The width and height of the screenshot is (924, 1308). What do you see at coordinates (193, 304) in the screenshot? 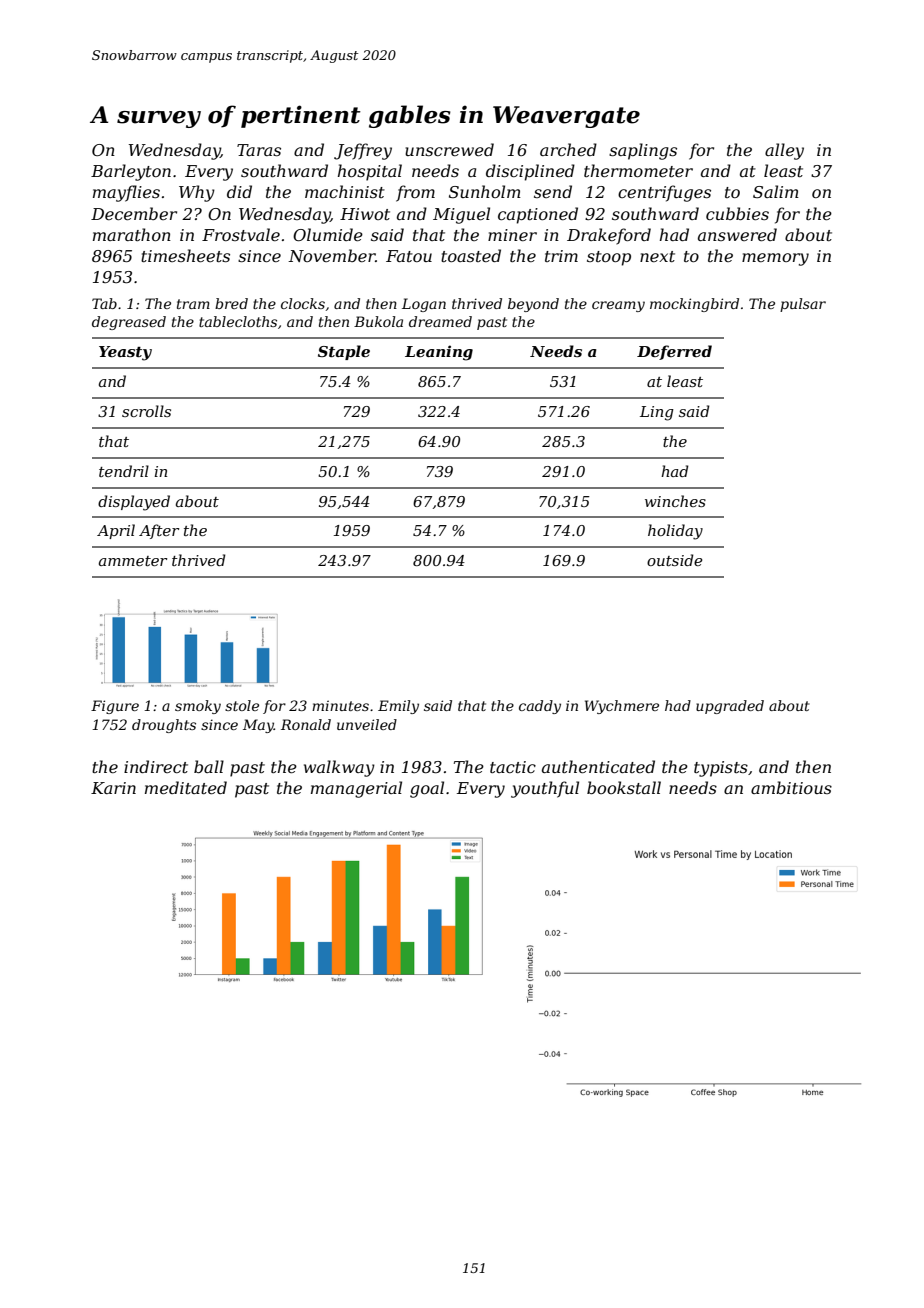
I see `tram` at bounding box center [193, 304].
